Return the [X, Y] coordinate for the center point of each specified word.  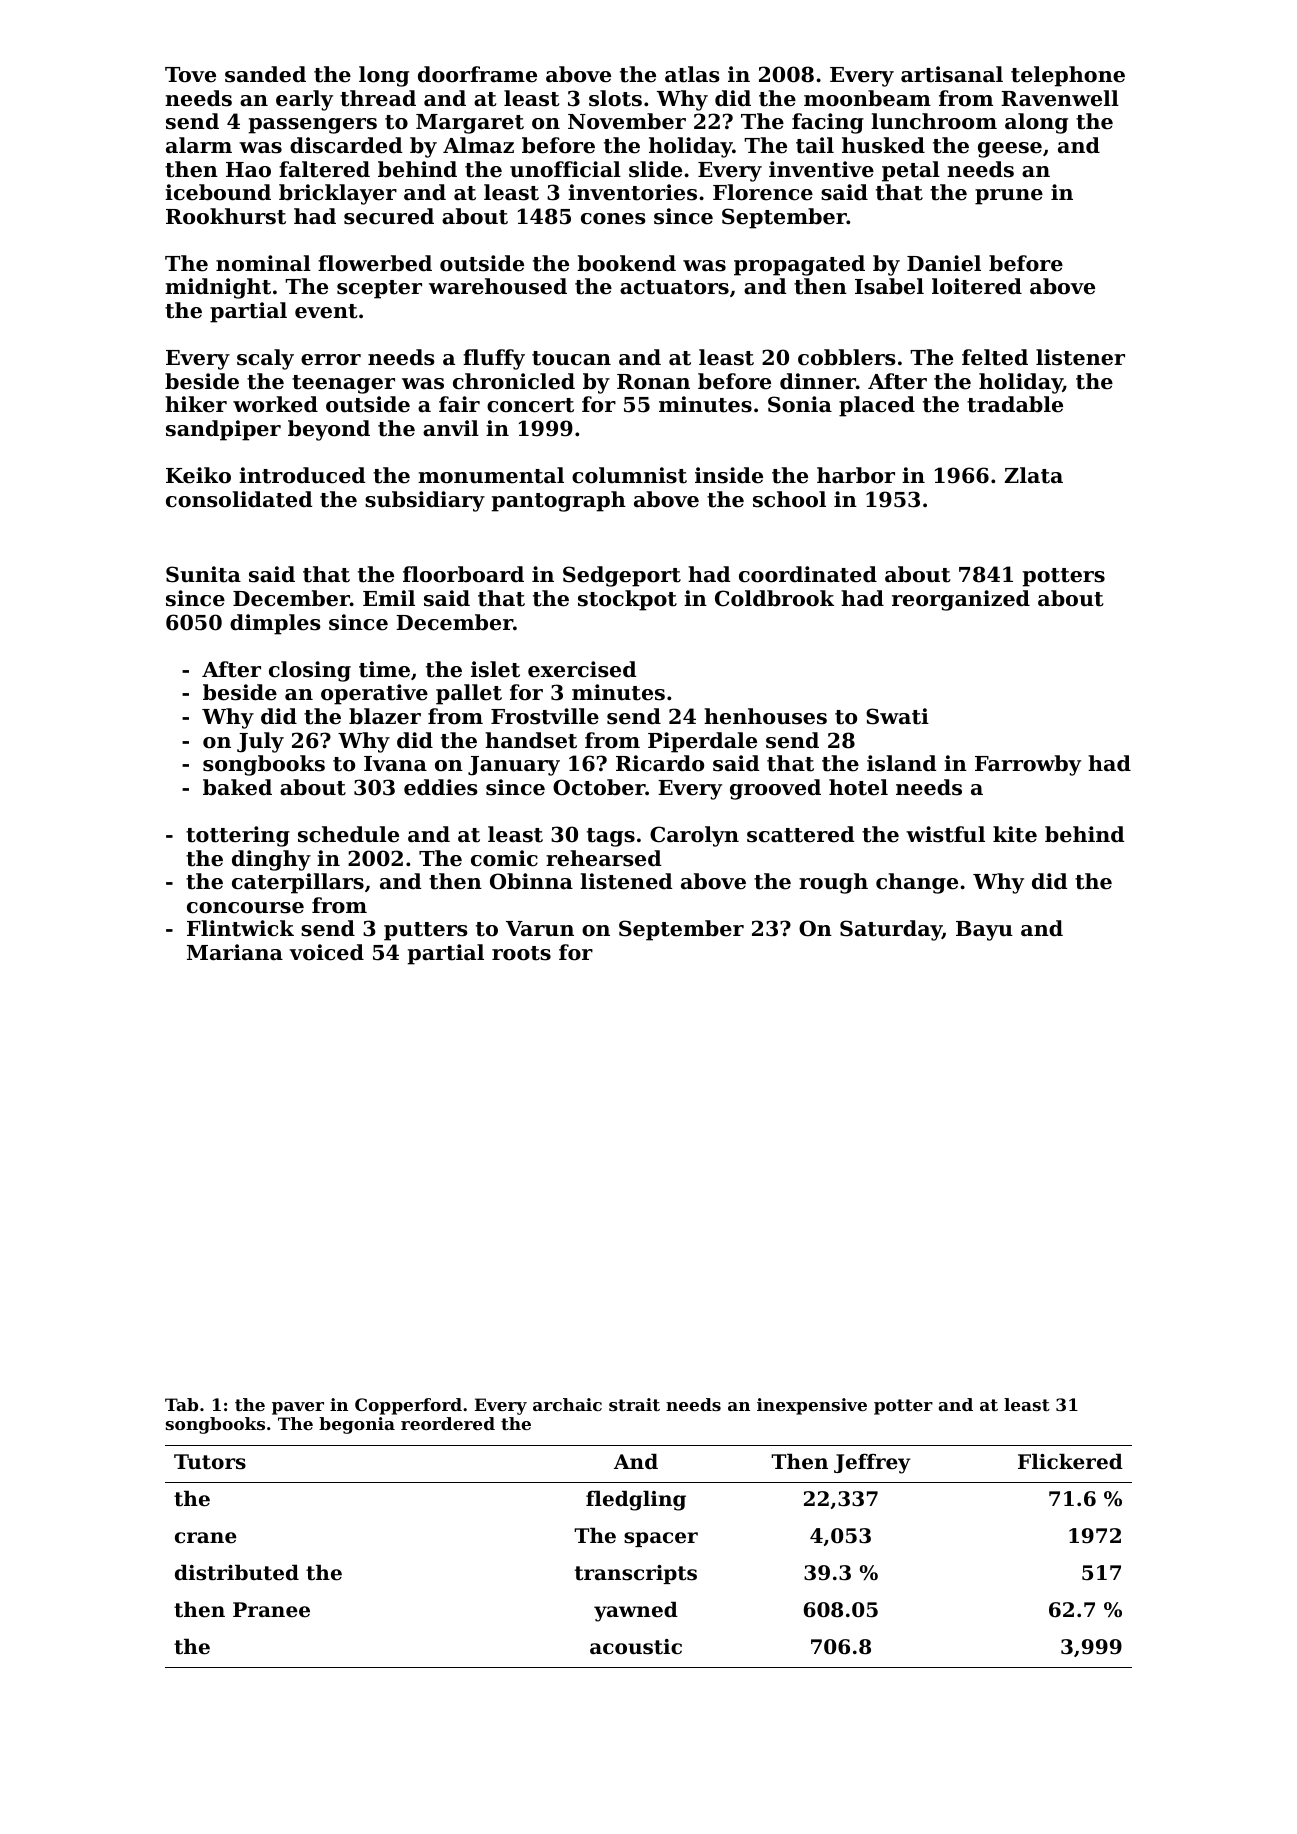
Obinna [531, 881]
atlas [692, 74]
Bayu [984, 931]
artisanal [952, 74]
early [304, 100]
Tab [181, 1404]
